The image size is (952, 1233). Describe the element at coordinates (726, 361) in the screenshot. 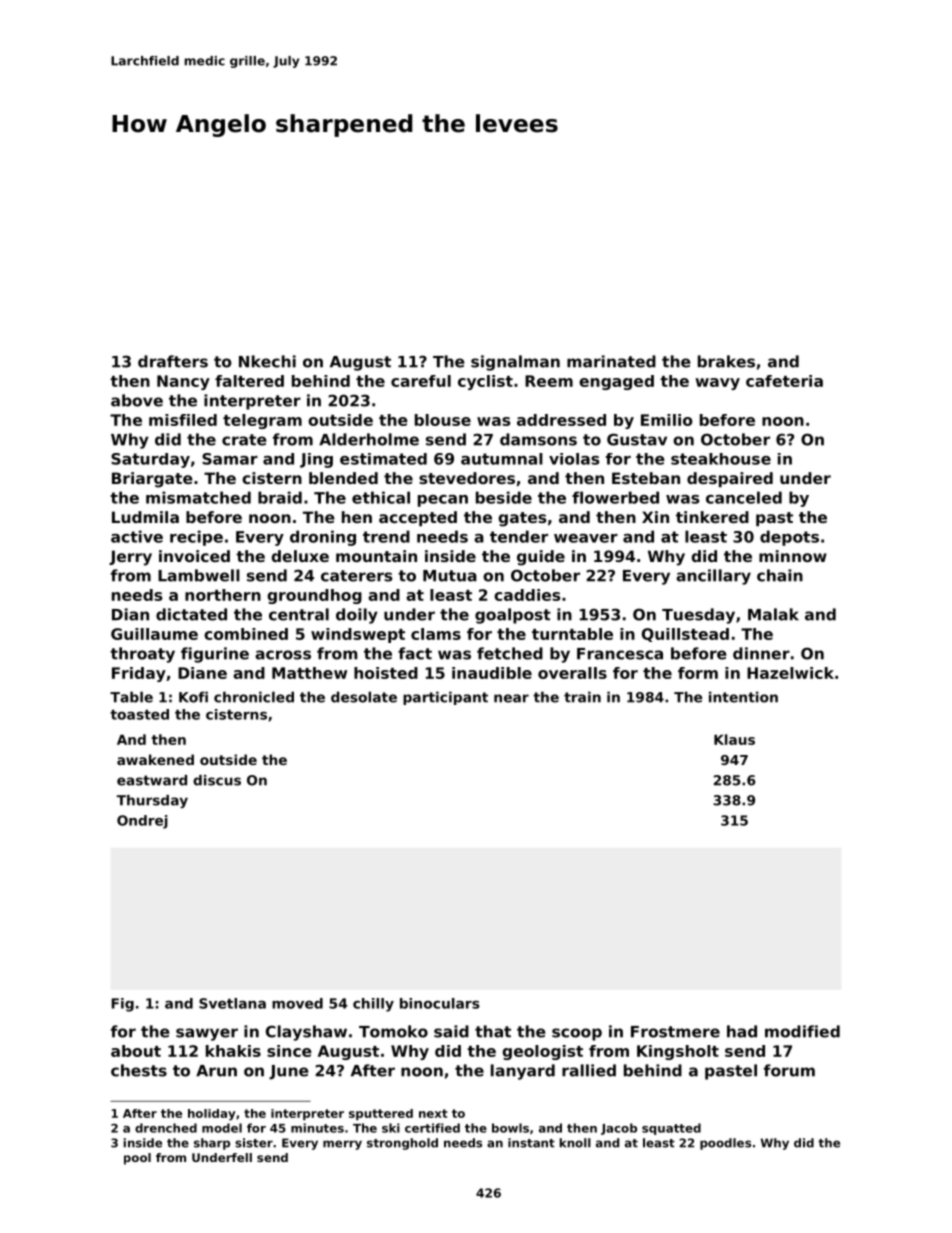

I see `brakes` at that location.
